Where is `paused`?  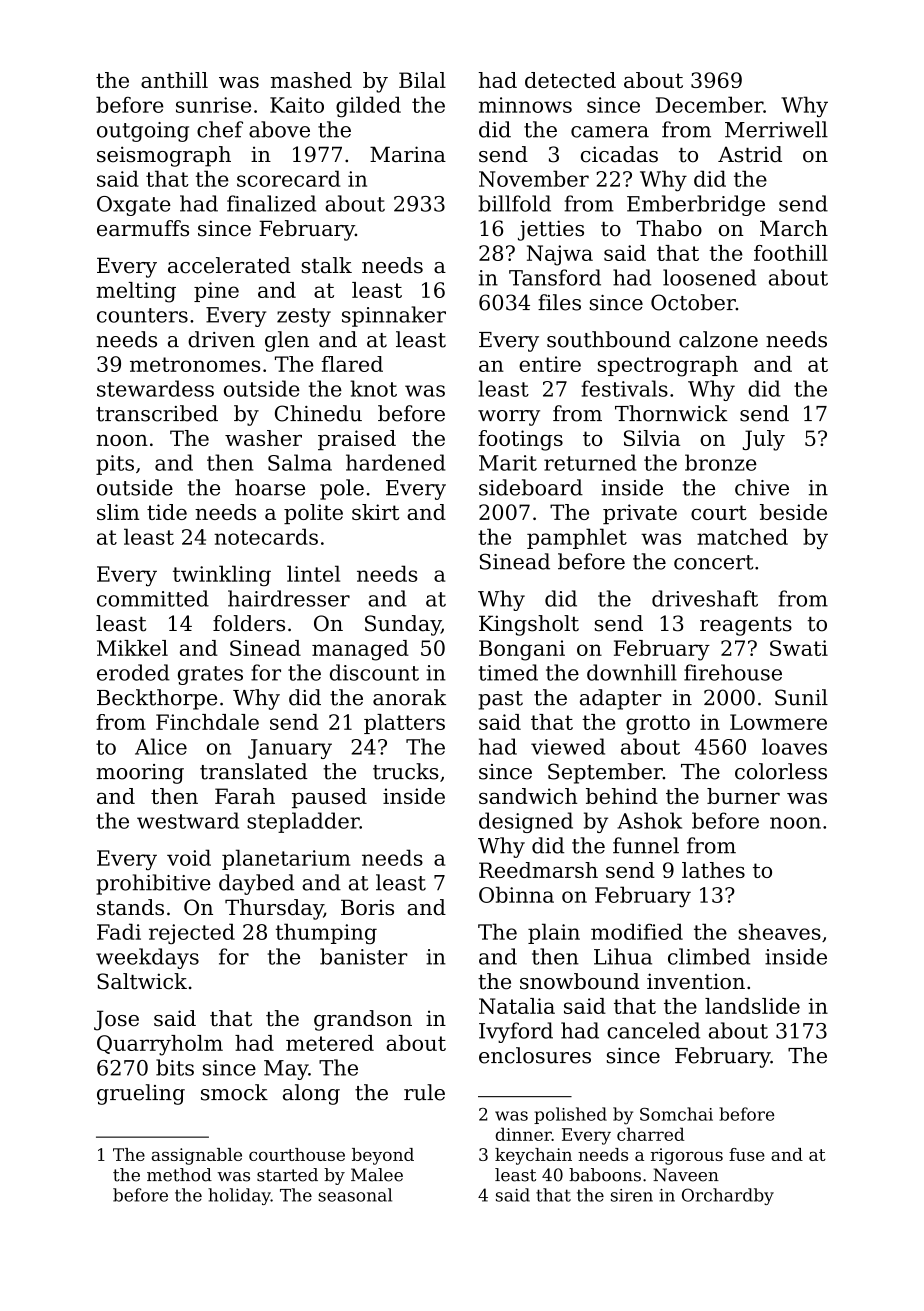 paused is located at coordinates (329, 798).
